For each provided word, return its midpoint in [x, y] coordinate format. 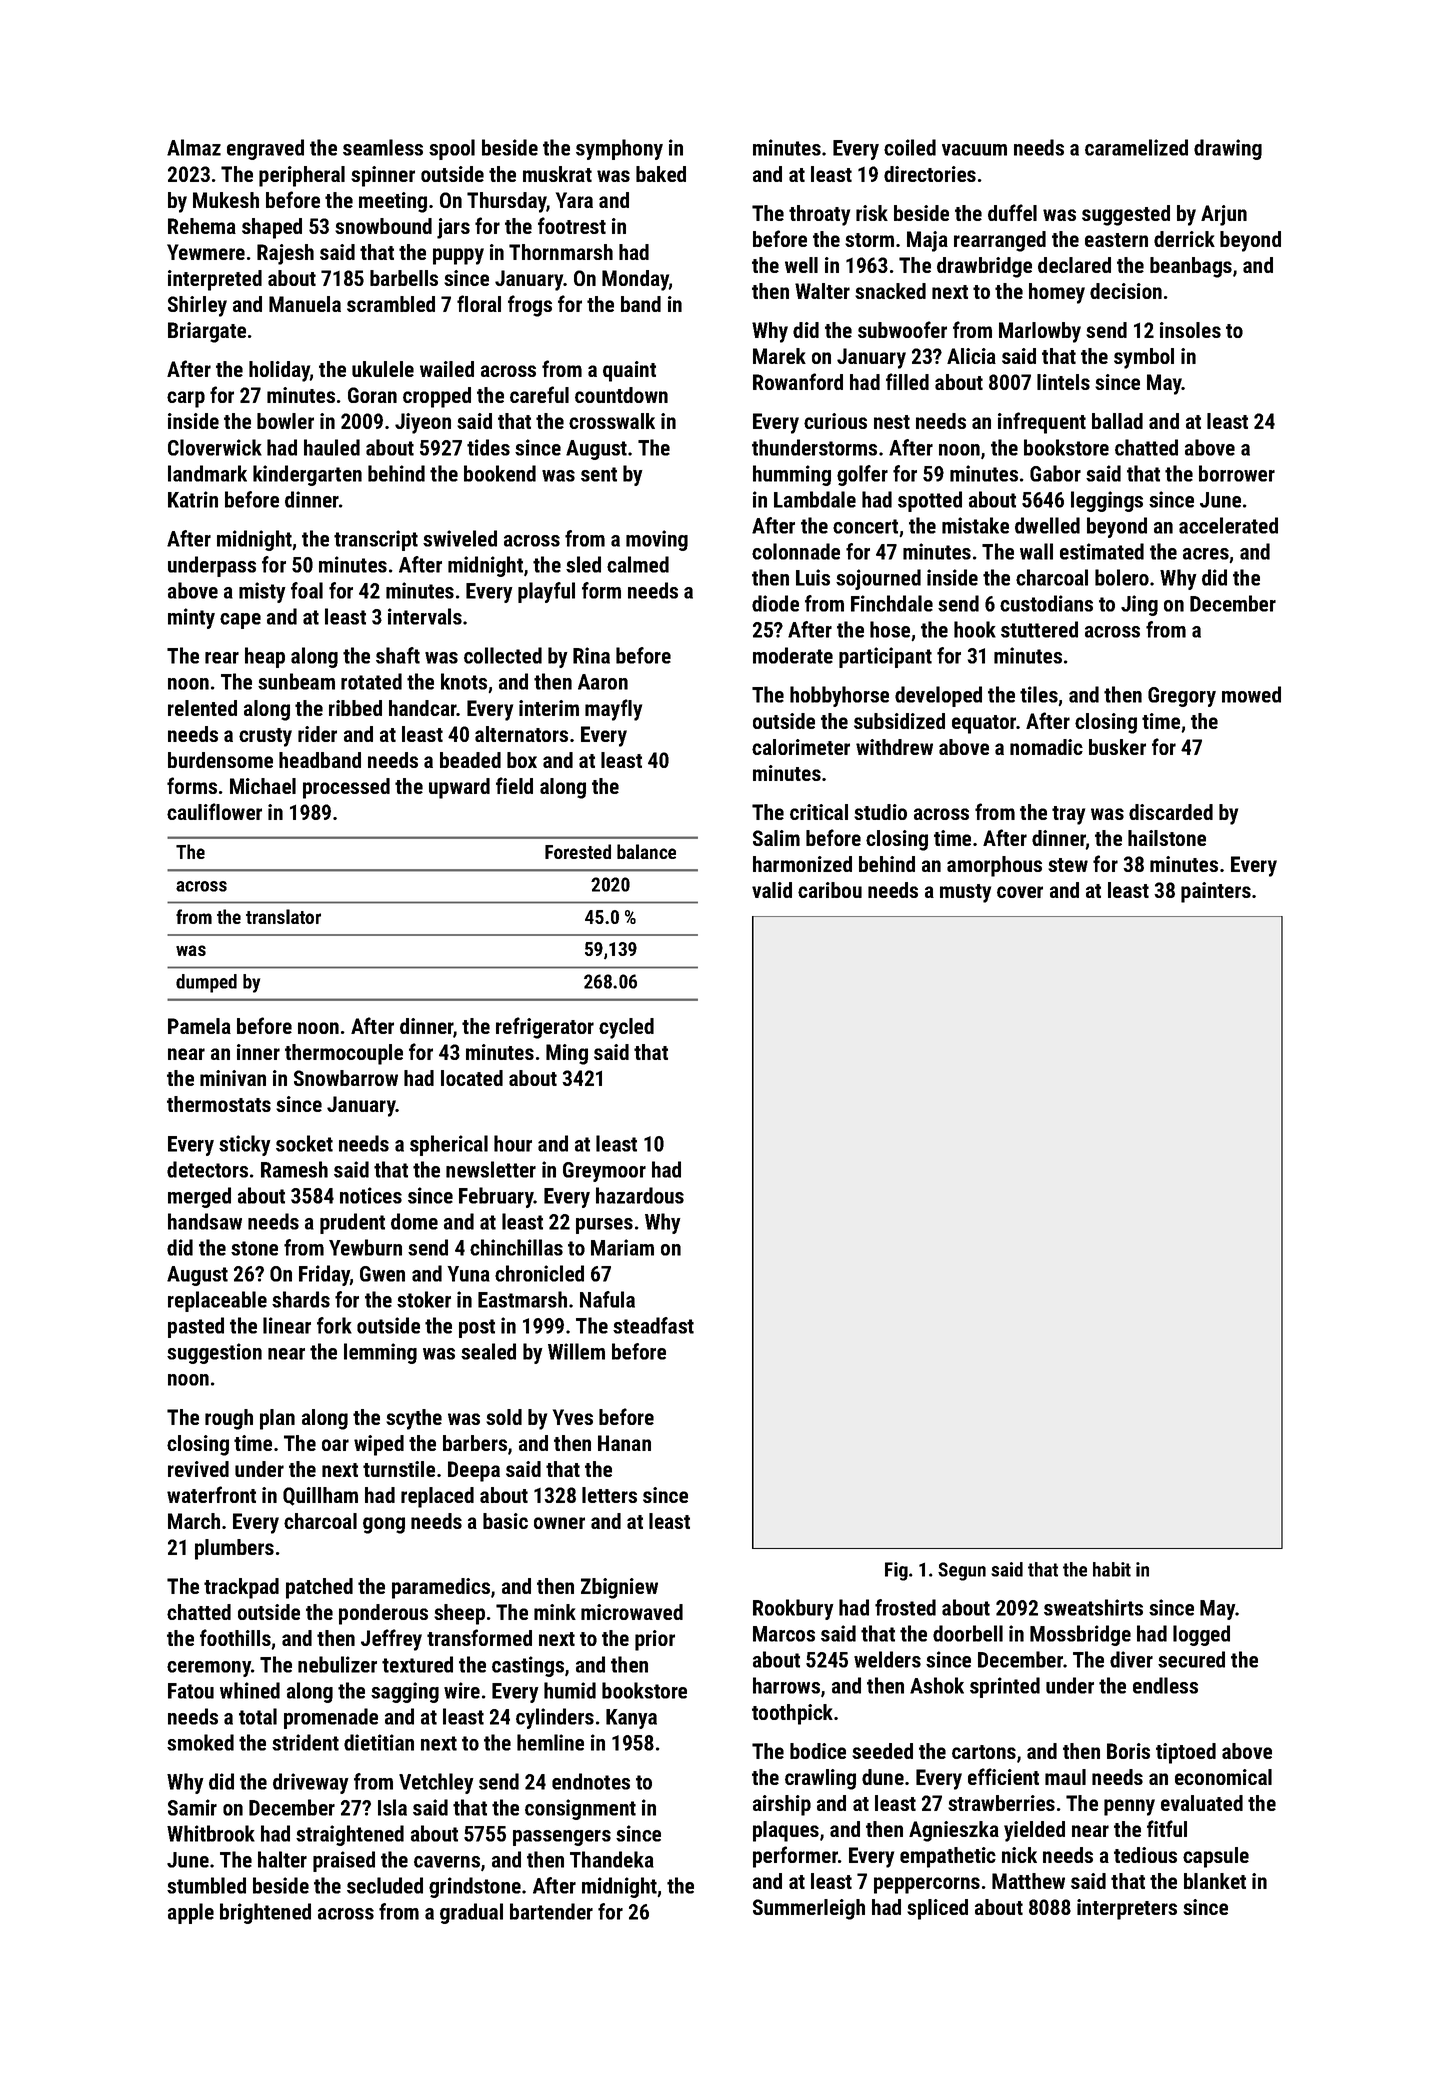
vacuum [974, 150]
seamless [383, 147]
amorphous [994, 866]
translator [283, 916]
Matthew [1028, 1881]
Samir [192, 1807]
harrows [786, 1685]
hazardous [640, 1195]
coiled [910, 147]
